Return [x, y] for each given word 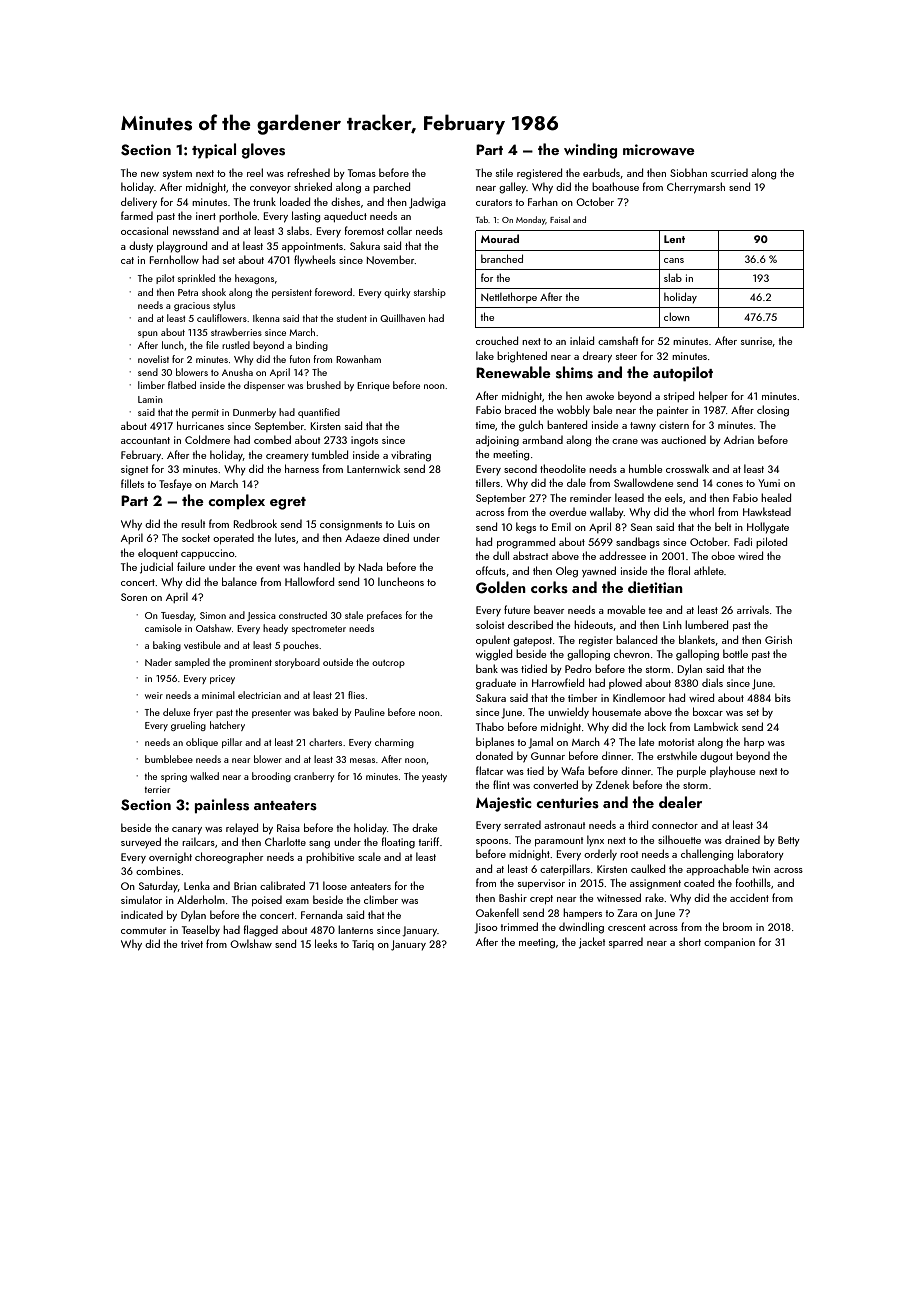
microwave [659, 149]
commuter [143, 930]
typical [214, 151]
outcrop [388, 664]
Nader [158, 662]
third [638, 824]
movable [626, 609]
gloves [263, 151]
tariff [428, 841]
